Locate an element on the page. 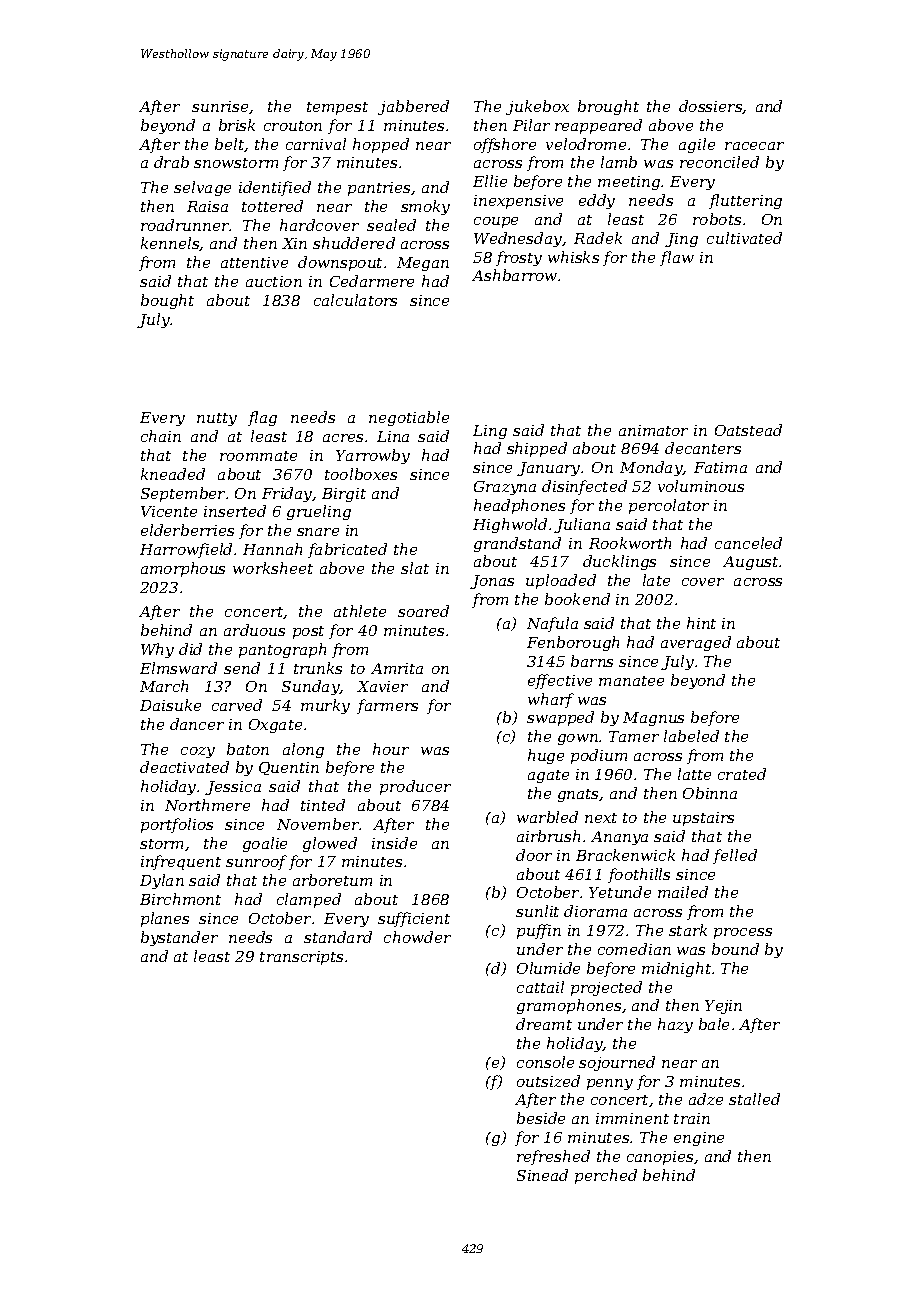 The height and width of the image is (1314, 924). transcripts is located at coordinates (301, 958).
